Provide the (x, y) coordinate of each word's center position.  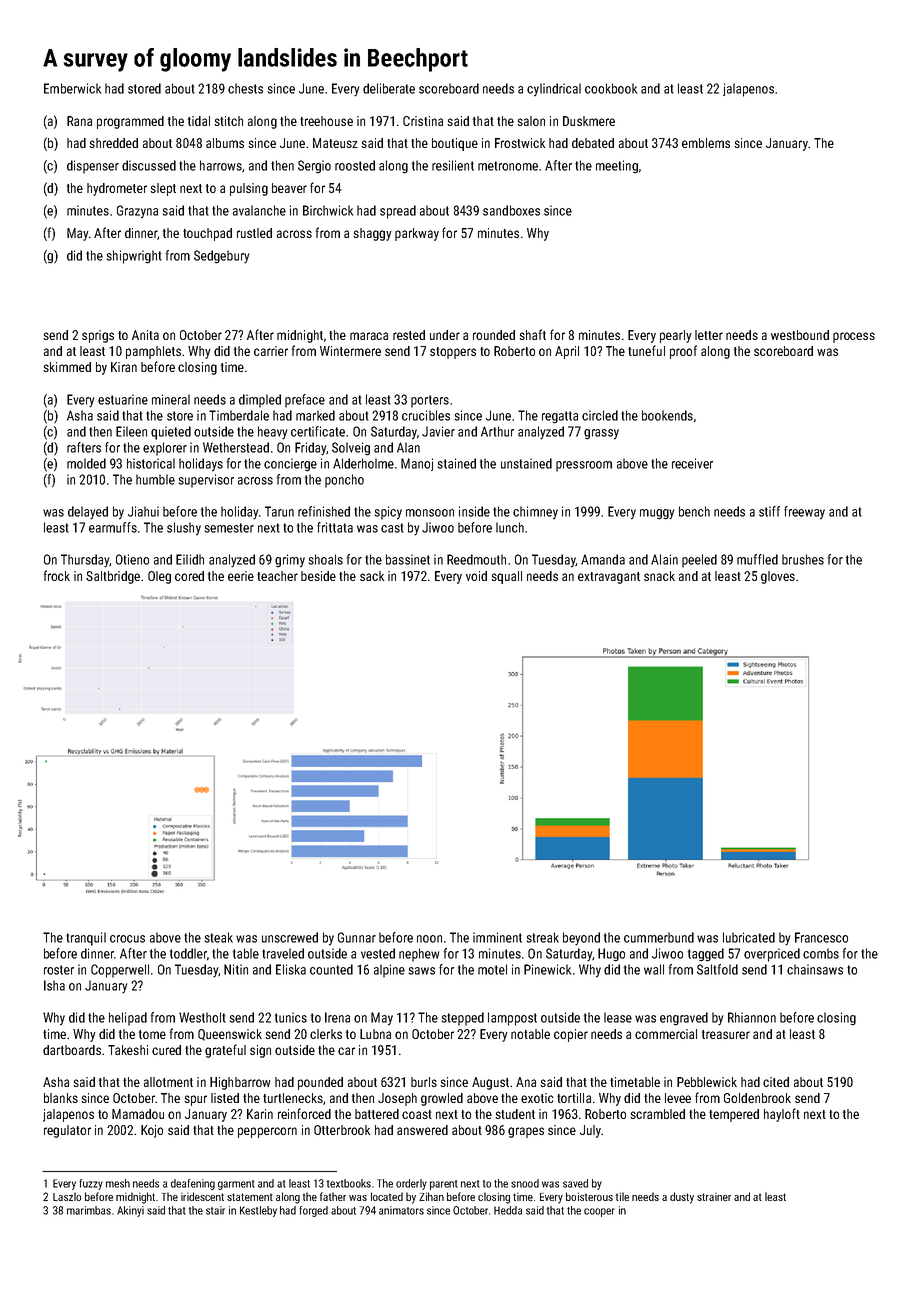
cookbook (611, 88)
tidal (199, 121)
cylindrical (554, 90)
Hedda (508, 1210)
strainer (714, 1196)
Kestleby (258, 1211)
